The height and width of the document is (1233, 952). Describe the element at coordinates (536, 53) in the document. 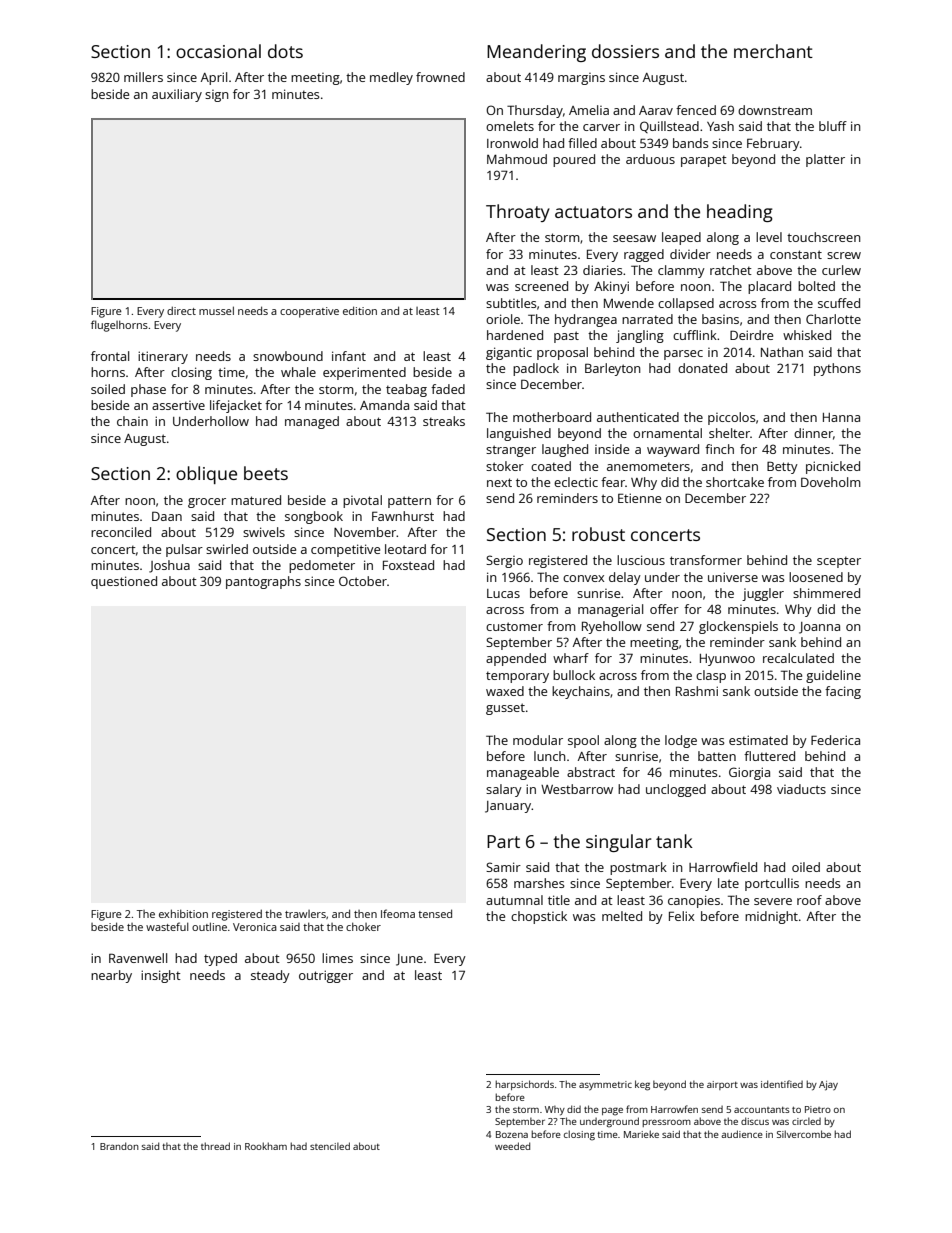

I see `Meandering` at that location.
